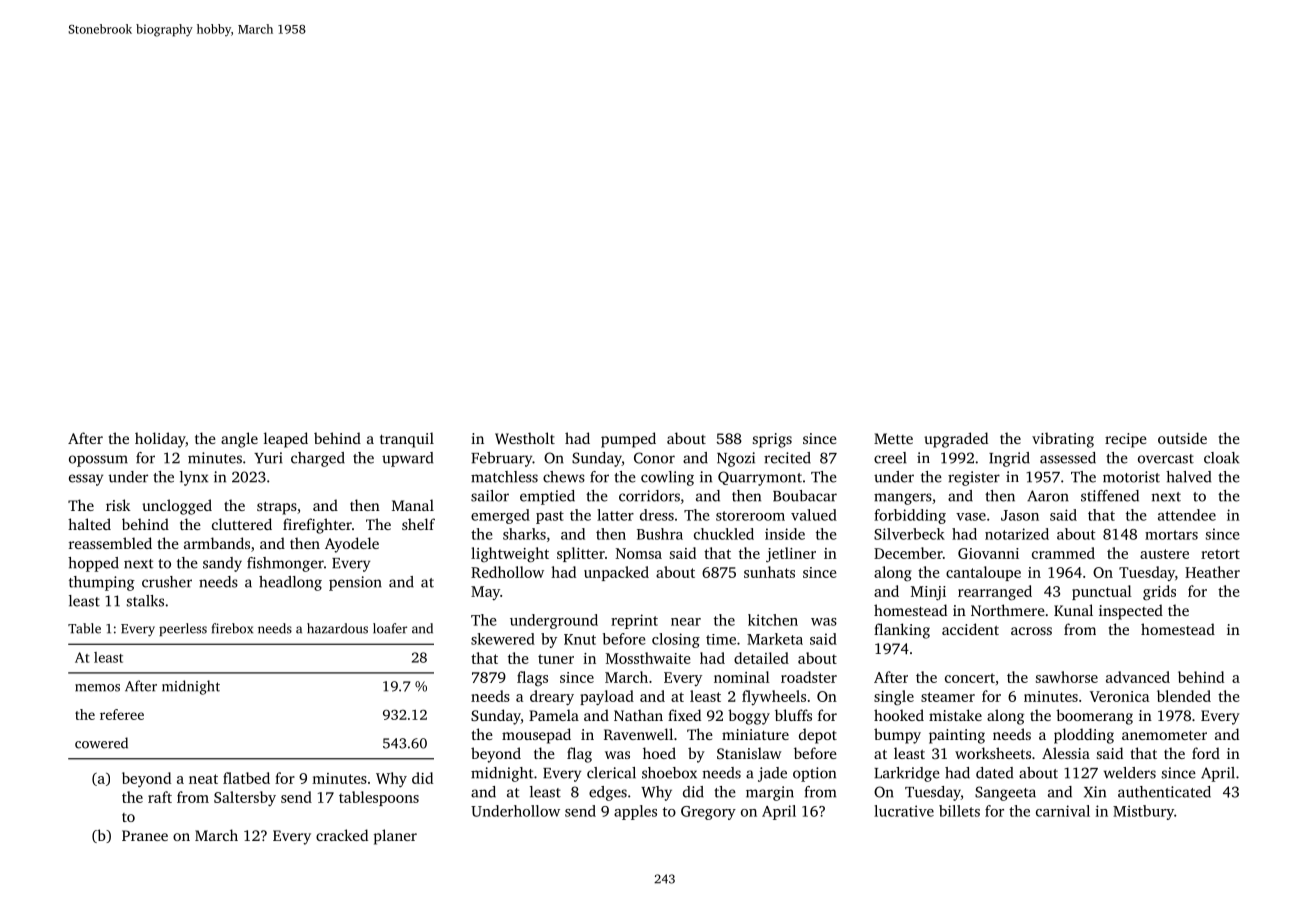 The image size is (1308, 924). I want to click on pumped, so click(628, 440).
